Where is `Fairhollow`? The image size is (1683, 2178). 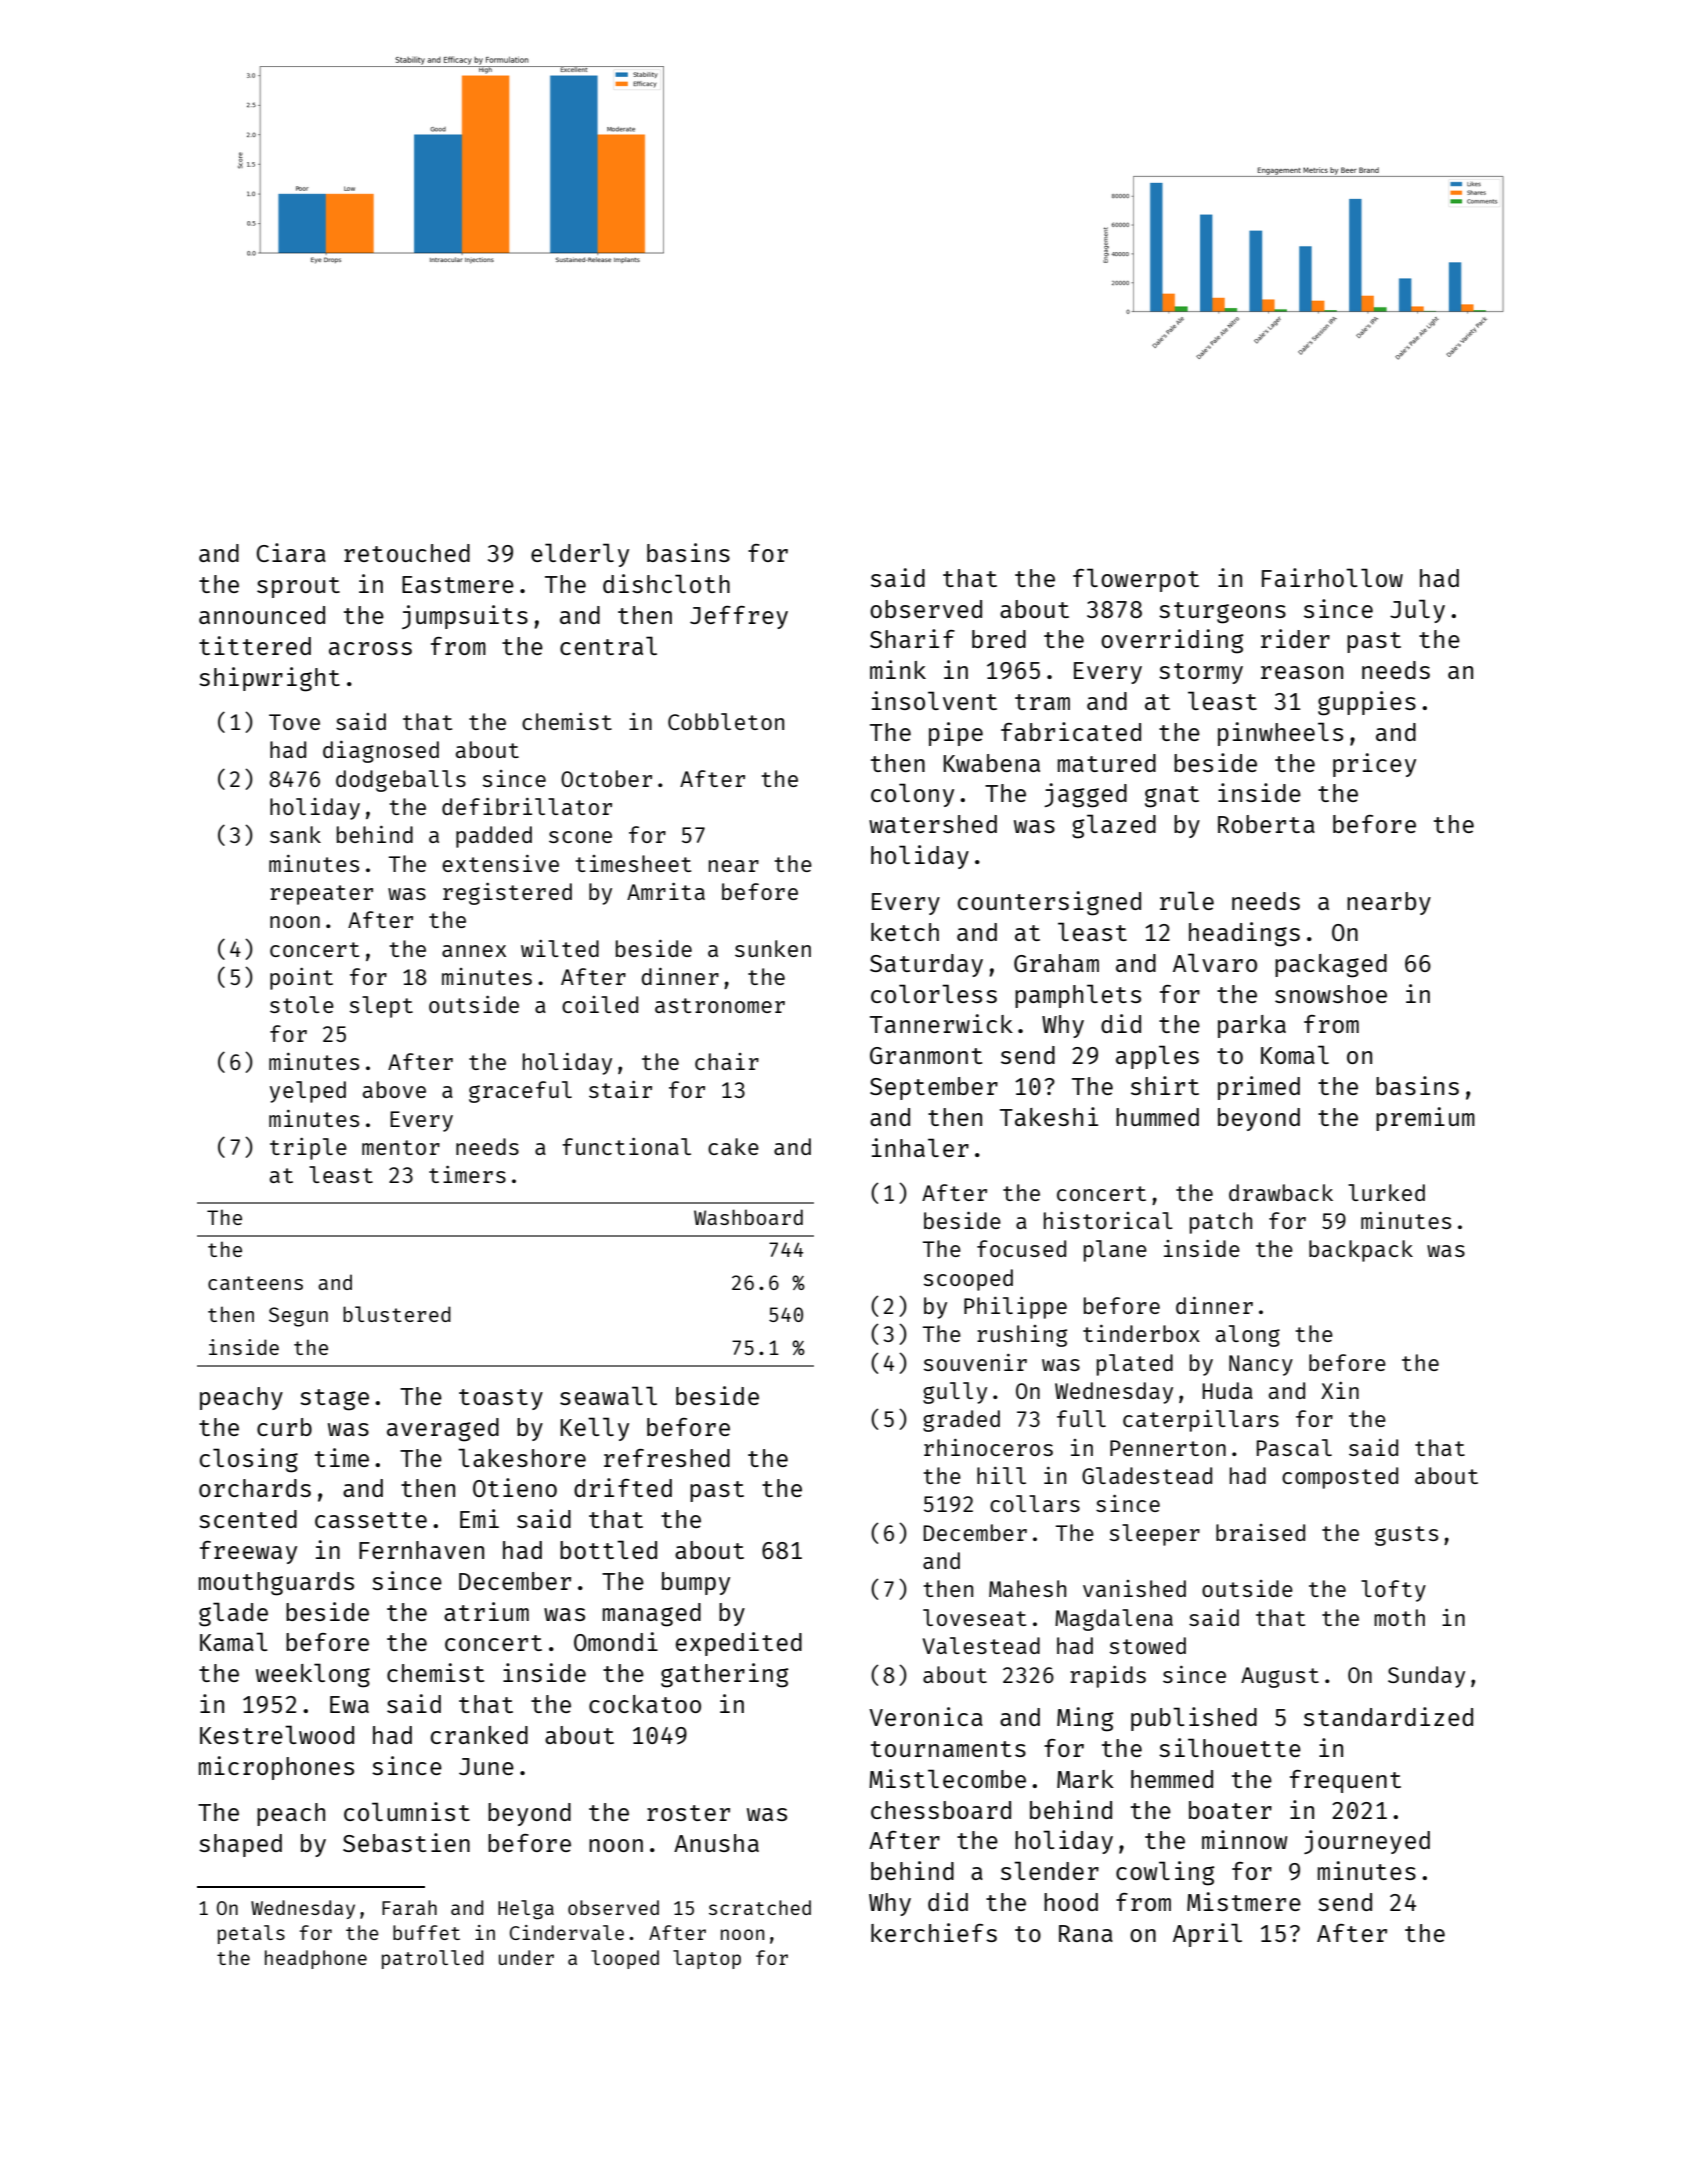 Fairhollow is located at coordinates (1332, 577).
